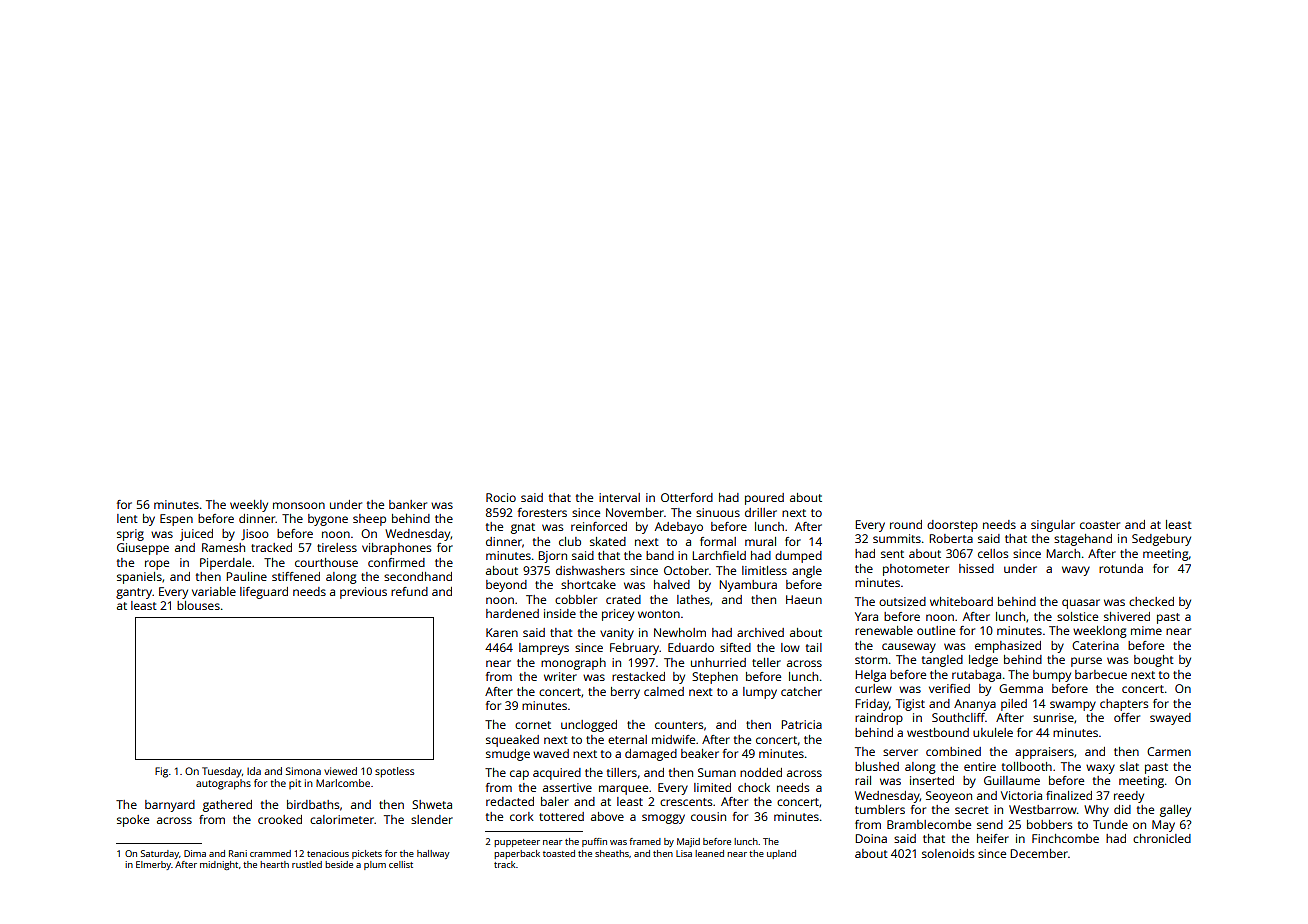 The width and height of the document is (1308, 924). What do you see at coordinates (160, 854) in the document?
I see `Saturday` at bounding box center [160, 854].
